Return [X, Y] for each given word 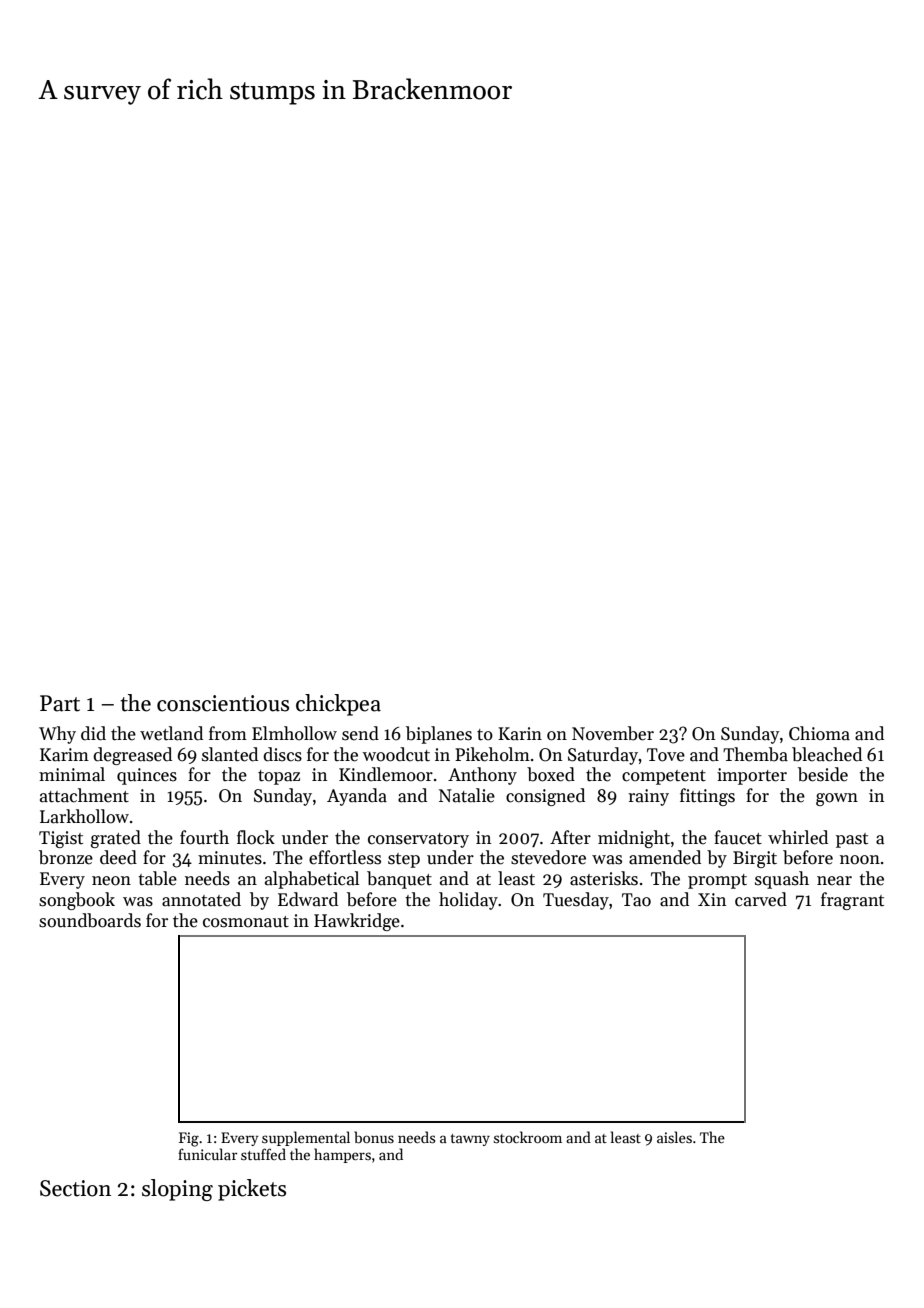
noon [860, 860]
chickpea [338, 705]
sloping [177, 1190]
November [613, 733]
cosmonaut [246, 922]
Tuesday [576, 901]
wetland [171, 733]
